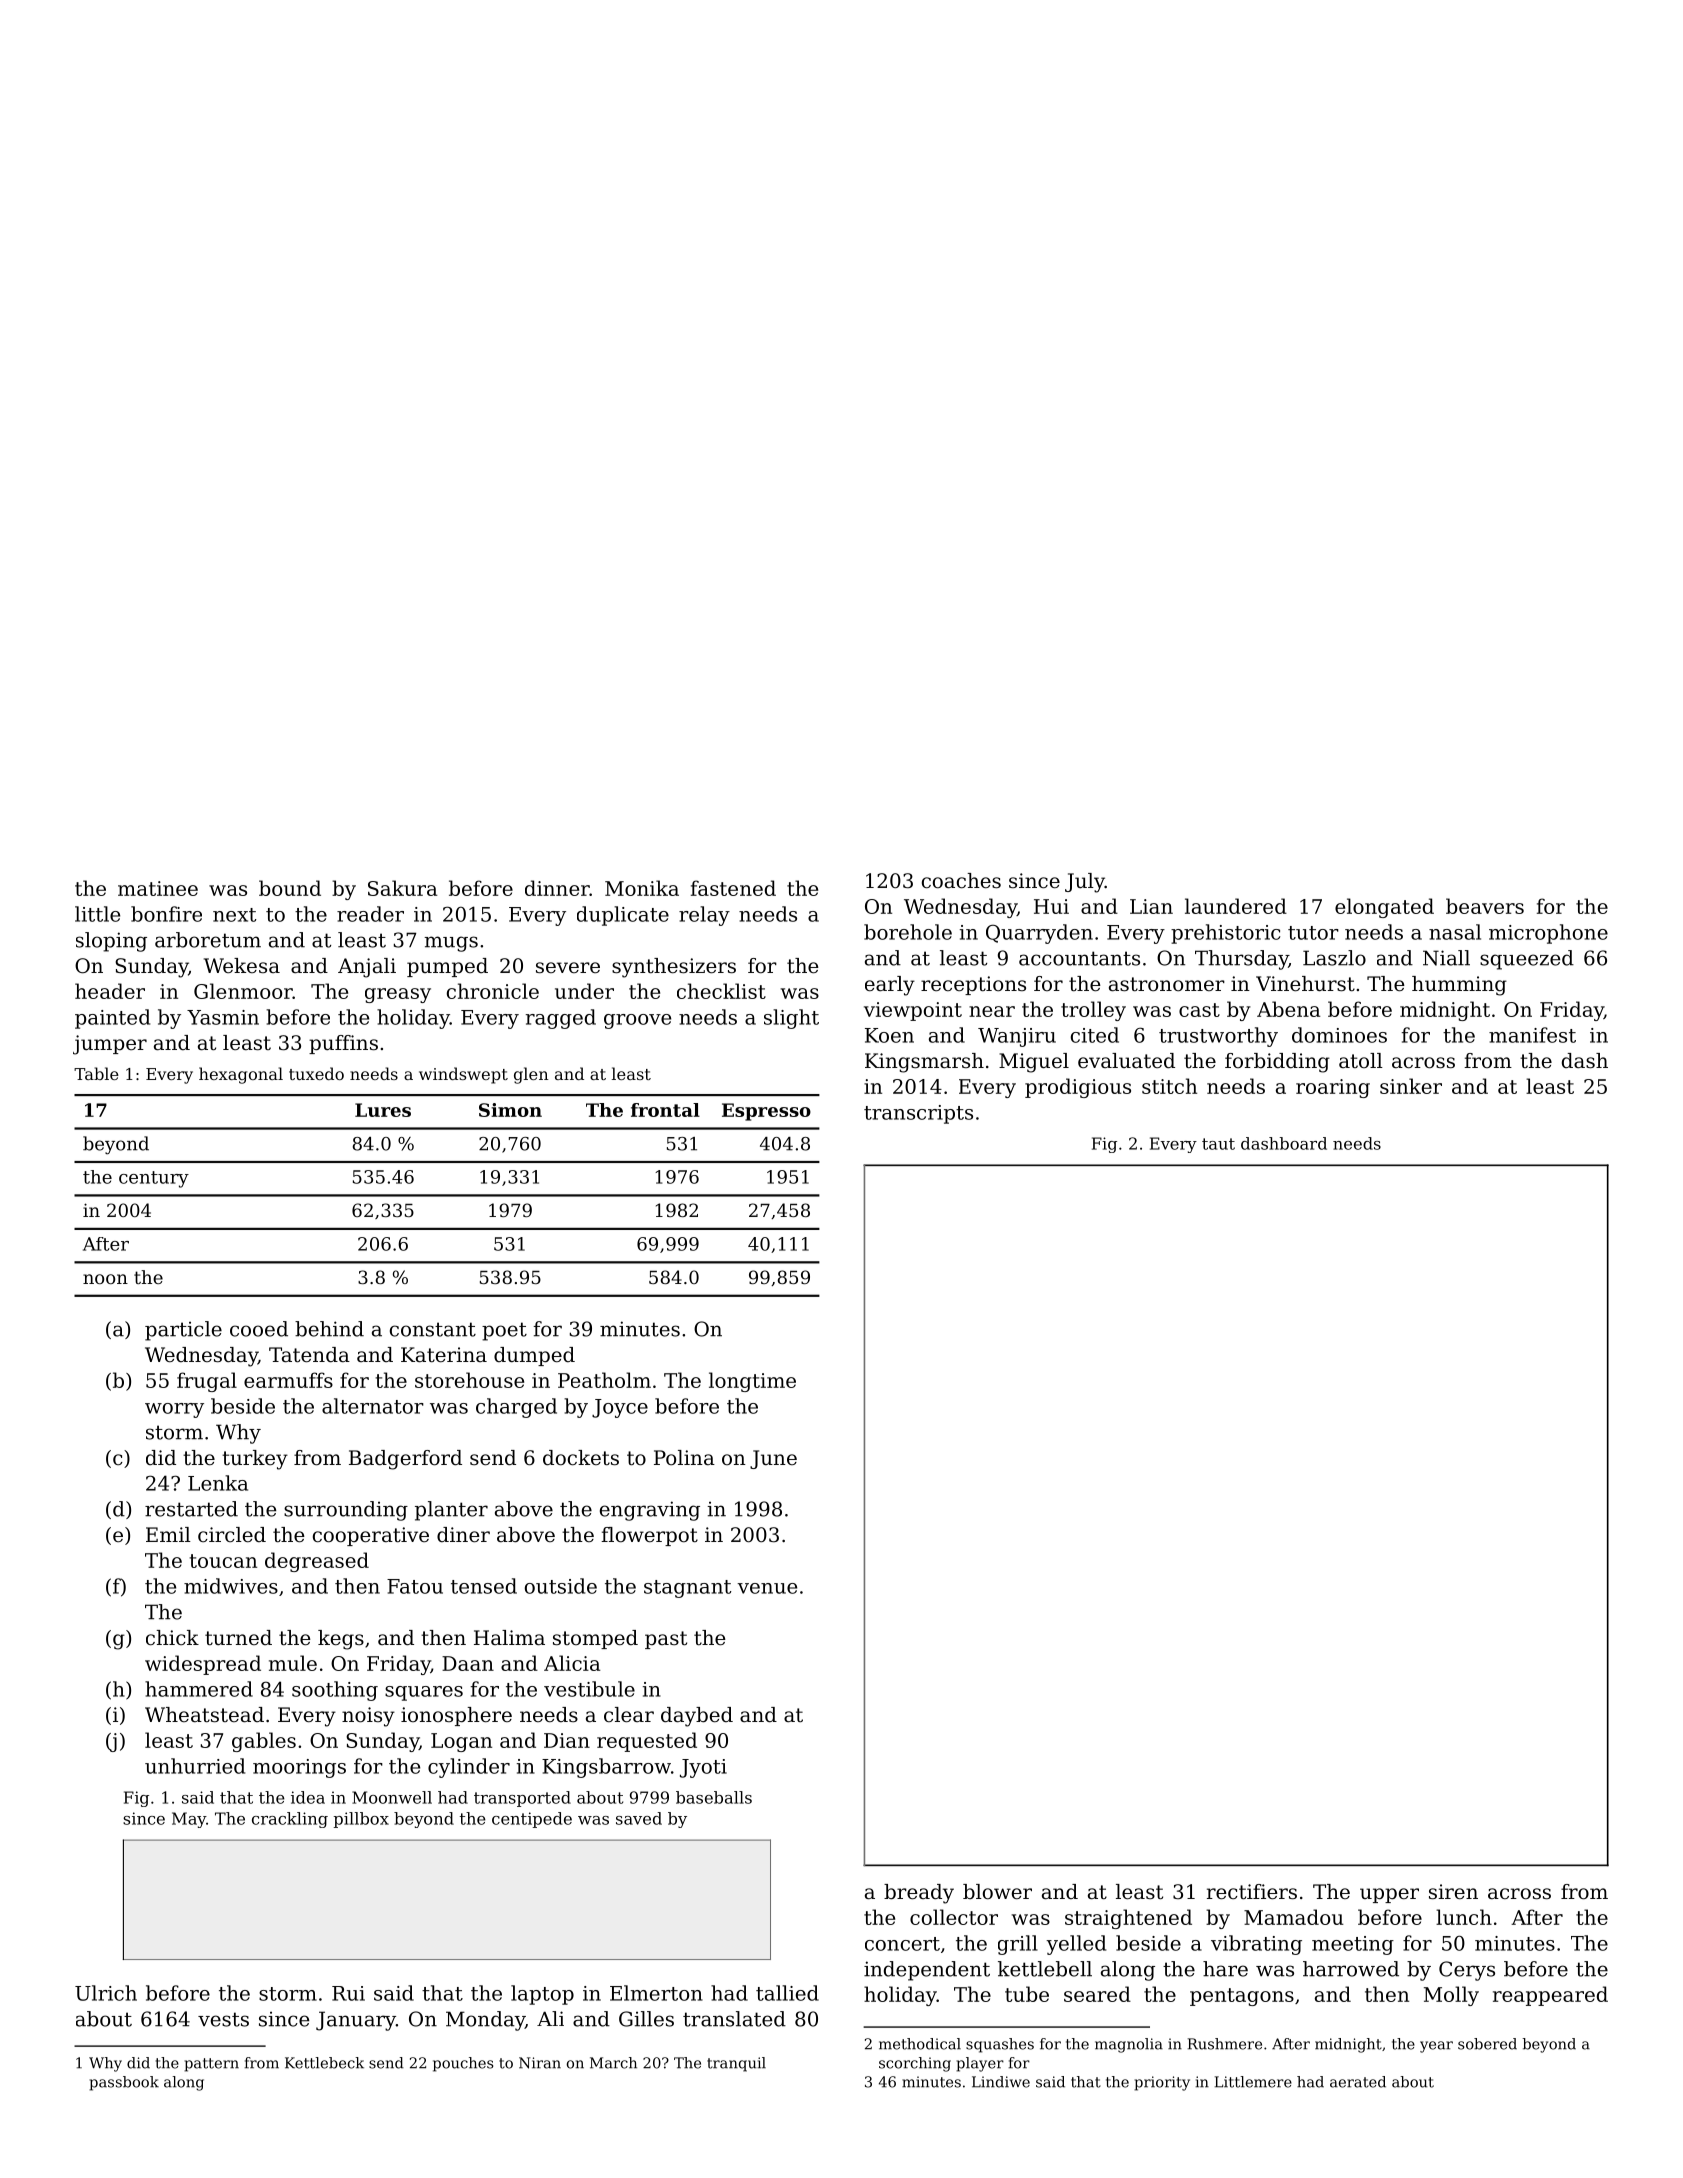  I want to click on Rui, so click(348, 1993).
